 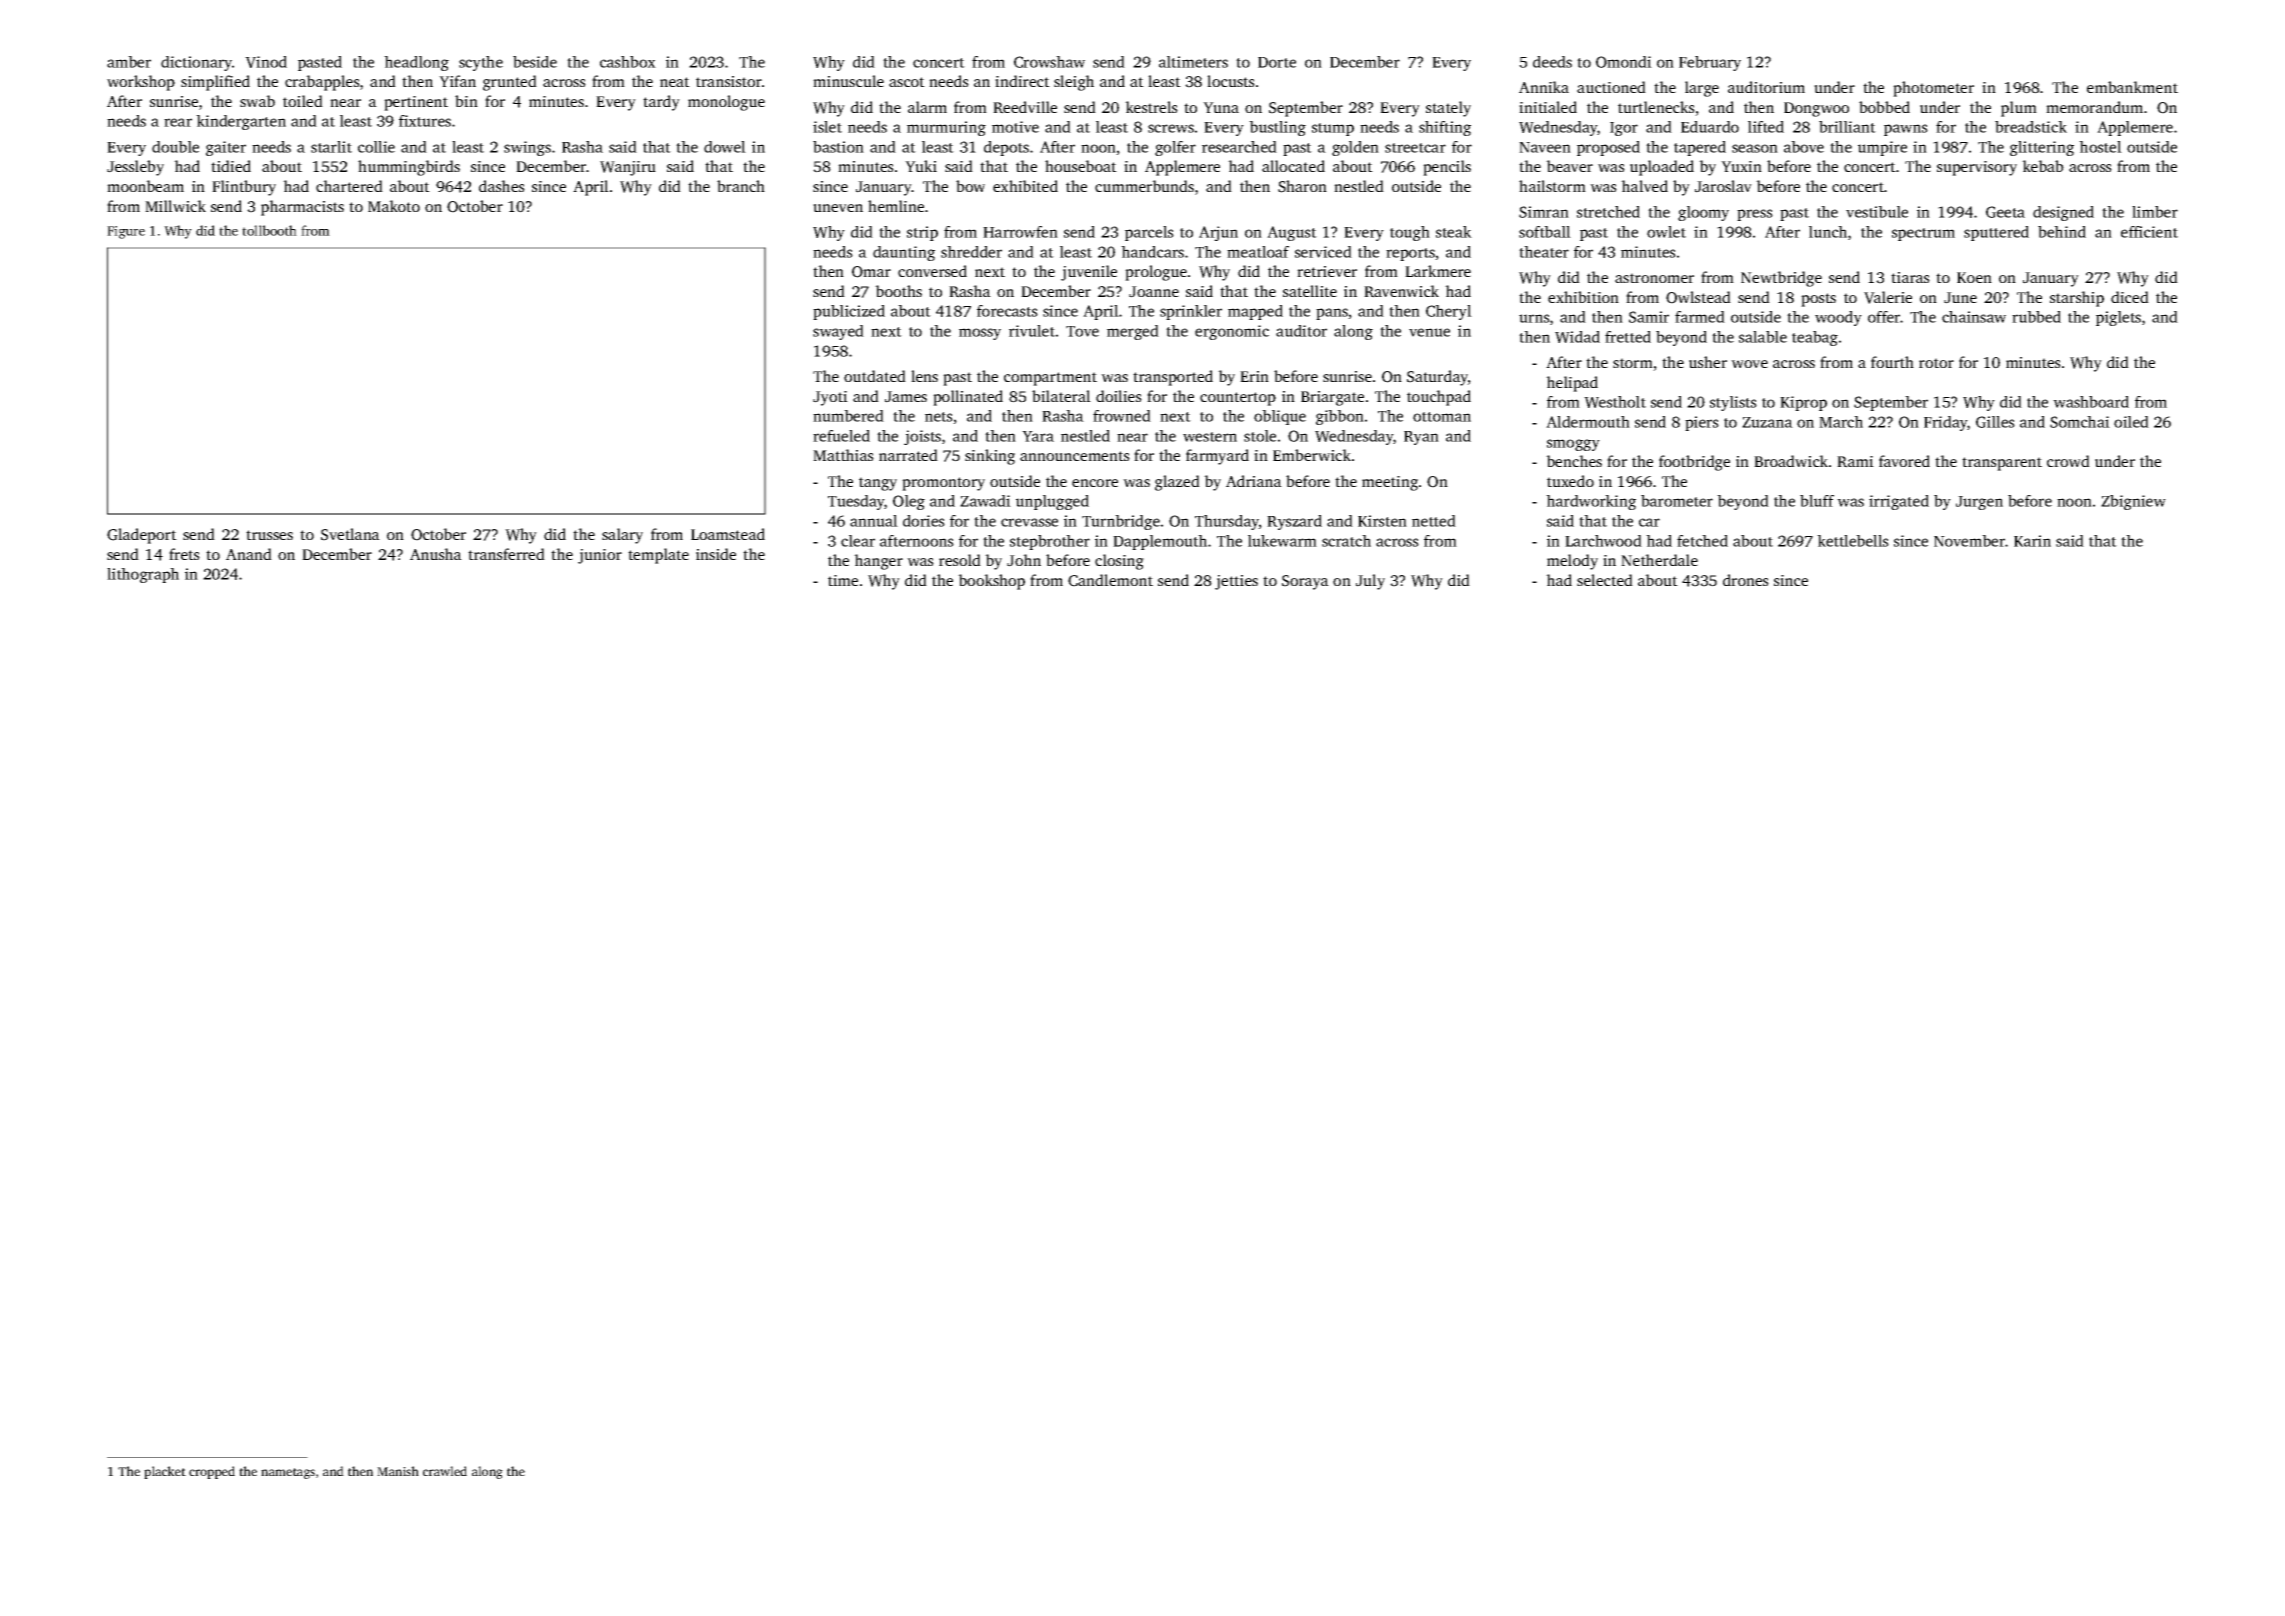 What do you see at coordinates (129, 62) in the screenshot?
I see `amber` at bounding box center [129, 62].
